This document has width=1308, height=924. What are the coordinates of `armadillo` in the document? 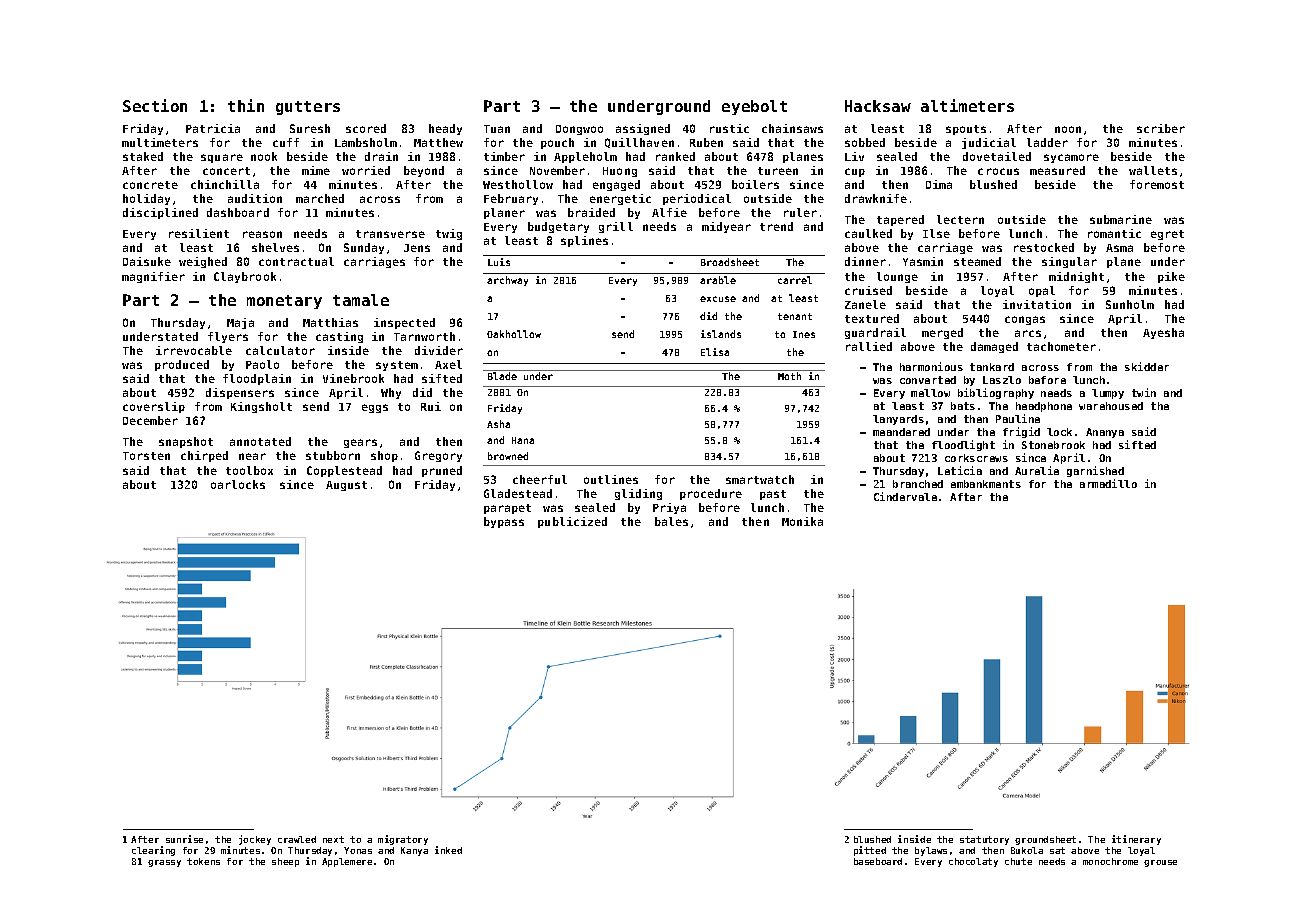 It's located at (1108, 483).
